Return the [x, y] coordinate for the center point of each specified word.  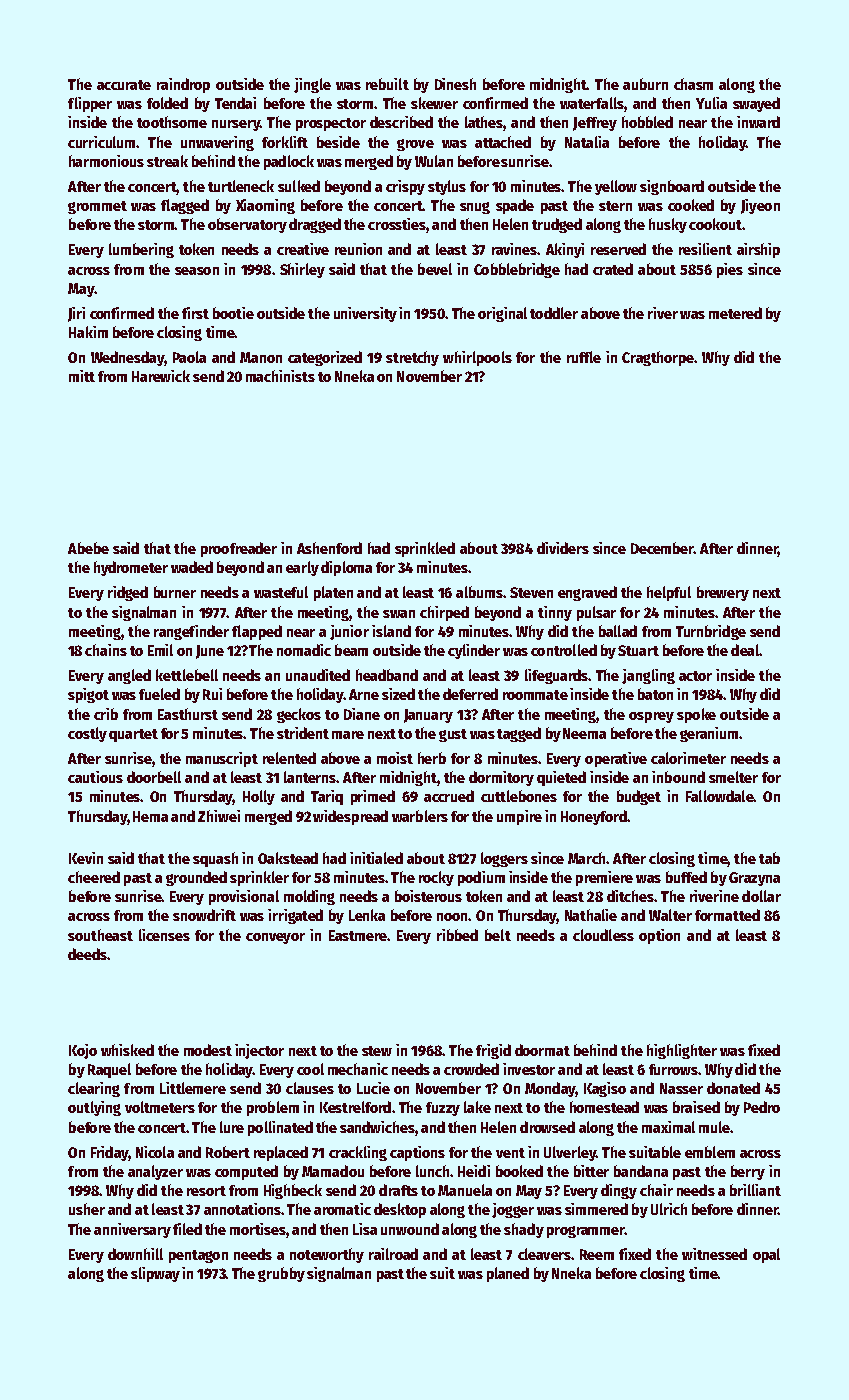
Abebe [88, 548]
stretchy [412, 358]
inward [758, 122]
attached [503, 142]
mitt [82, 376]
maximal [668, 1127]
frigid [493, 1051]
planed [508, 1274]
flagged [185, 206]
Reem [597, 1254]
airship [758, 250]
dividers [563, 548]
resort [206, 1191]
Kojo [83, 1051]
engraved [587, 593]
